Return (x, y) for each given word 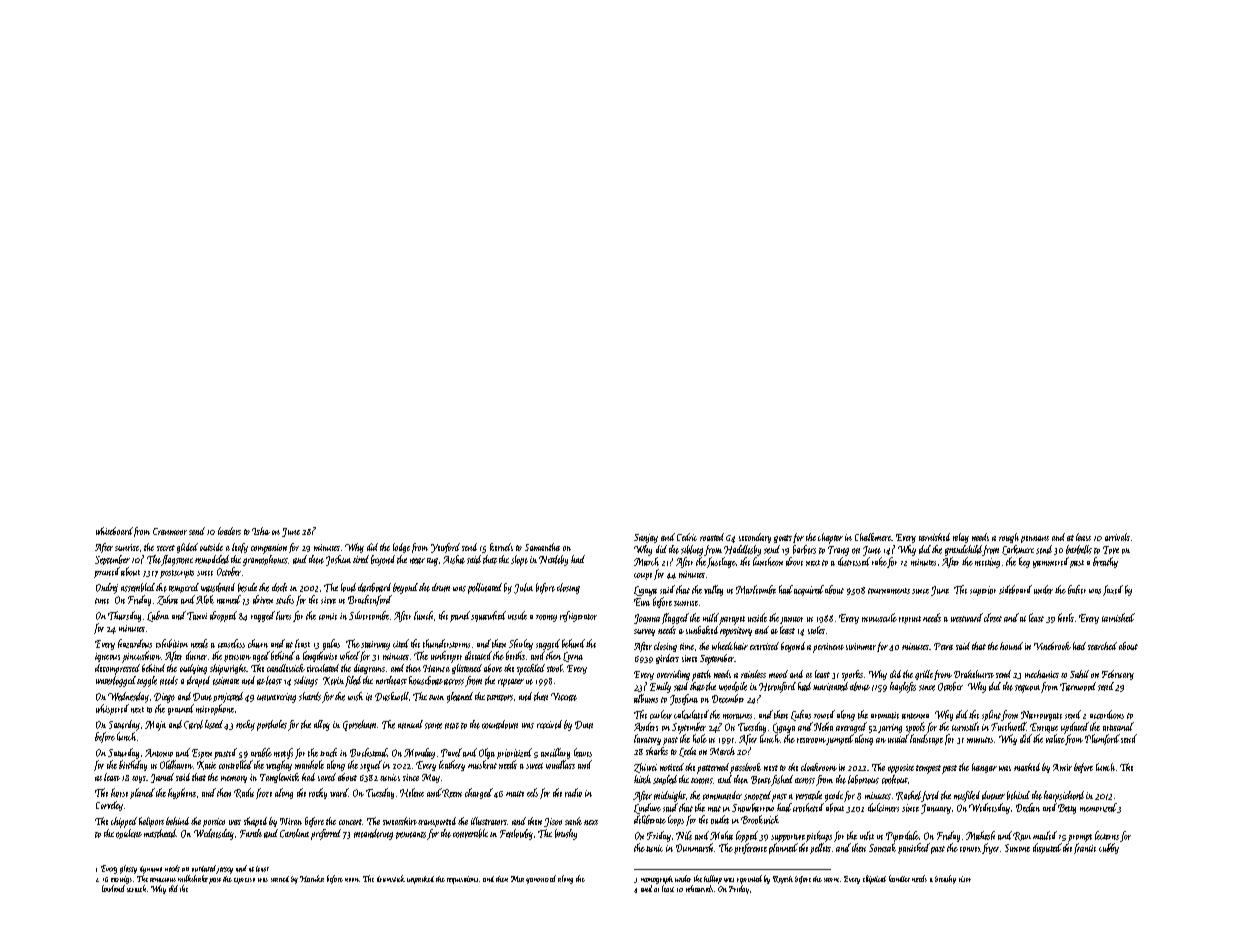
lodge (401, 548)
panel (460, 616)
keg (1024, 562)
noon (352, 880)
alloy (322, 725)
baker (1077, 589)
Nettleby (553, 560)
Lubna (158, 616)
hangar (984, 768)
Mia (517, 879)
